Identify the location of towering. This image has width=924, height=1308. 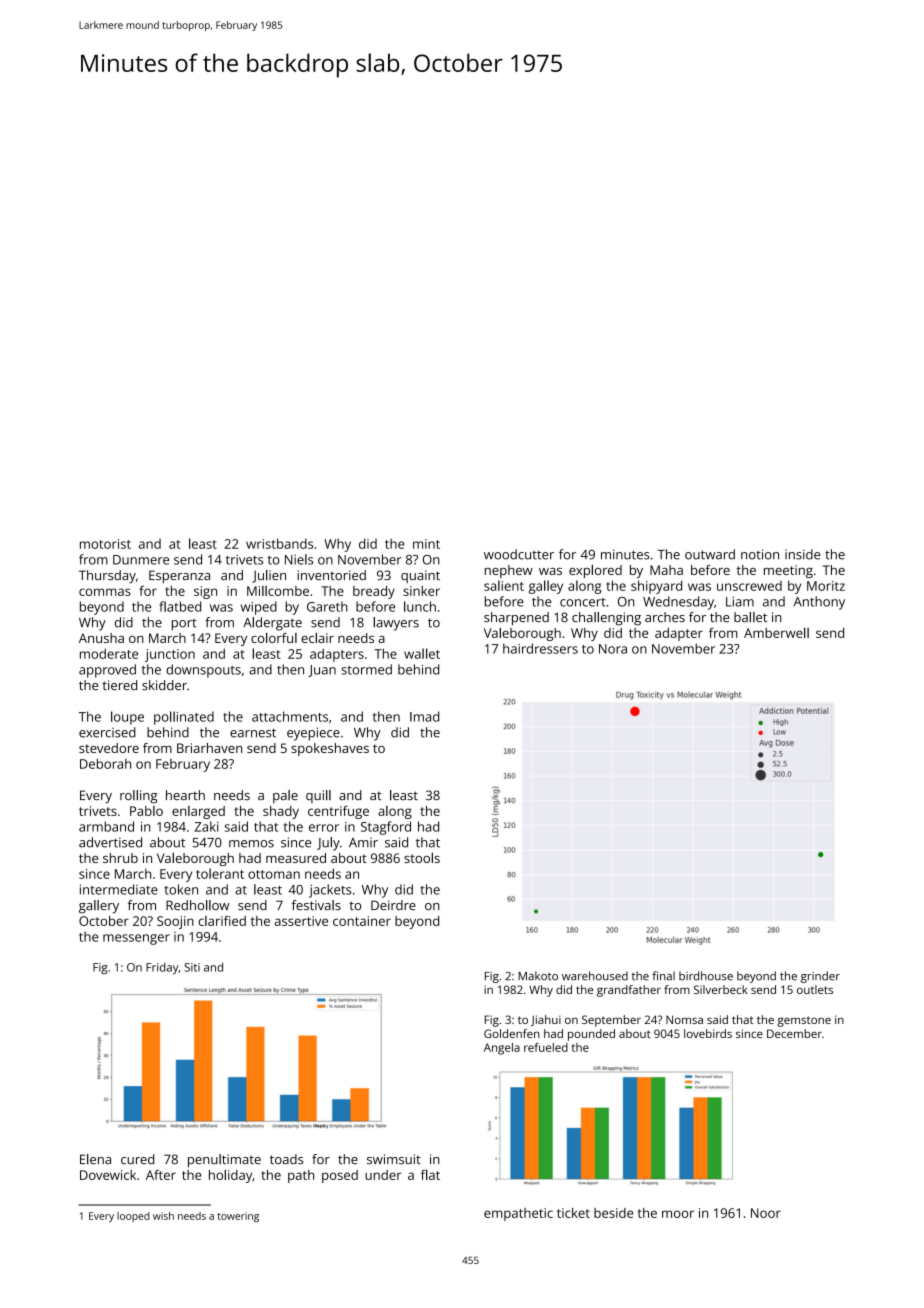
(238, 1217).
